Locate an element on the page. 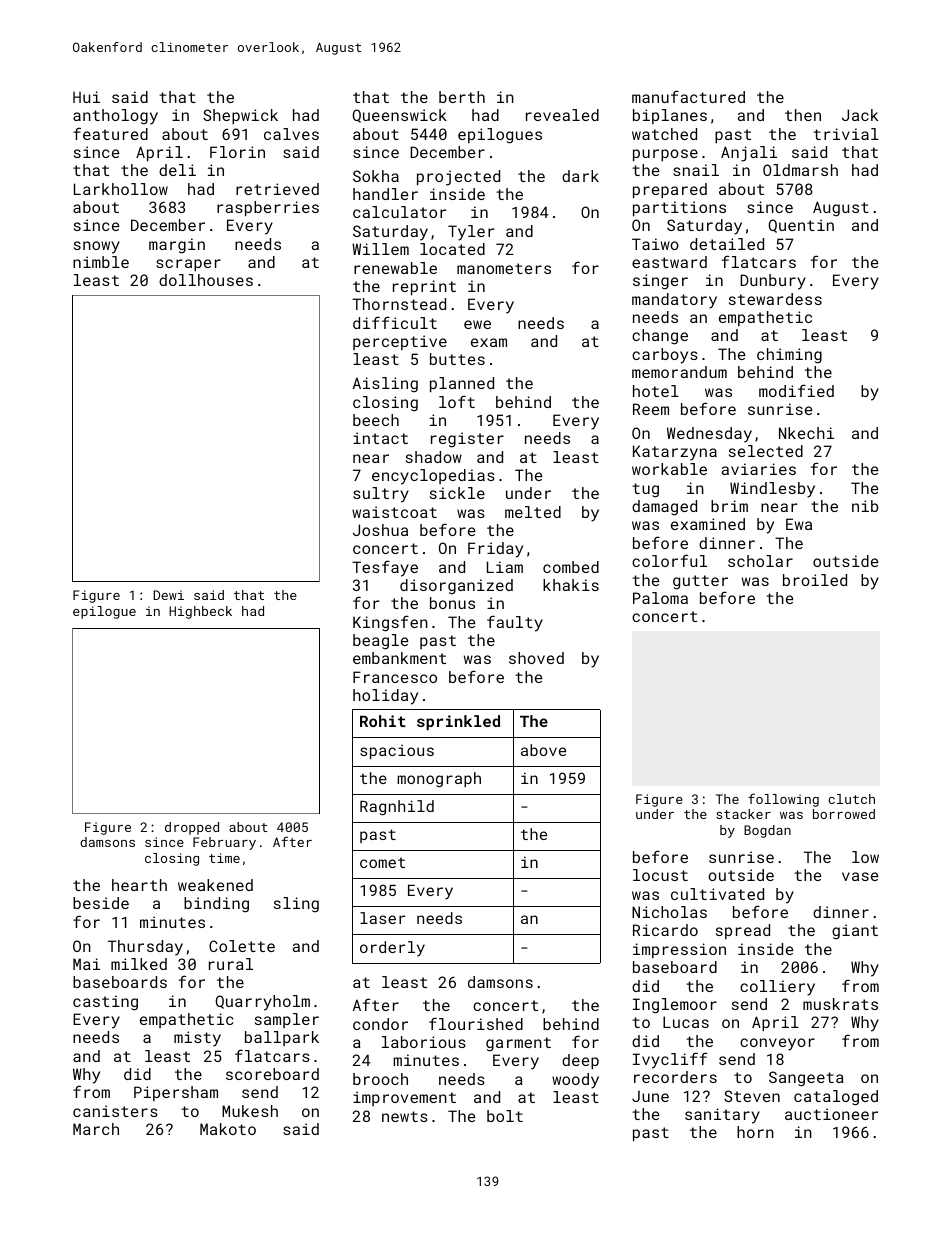 The width and height of the document is (952, 1233). Highbeck is located at coordinates (200, 612).
